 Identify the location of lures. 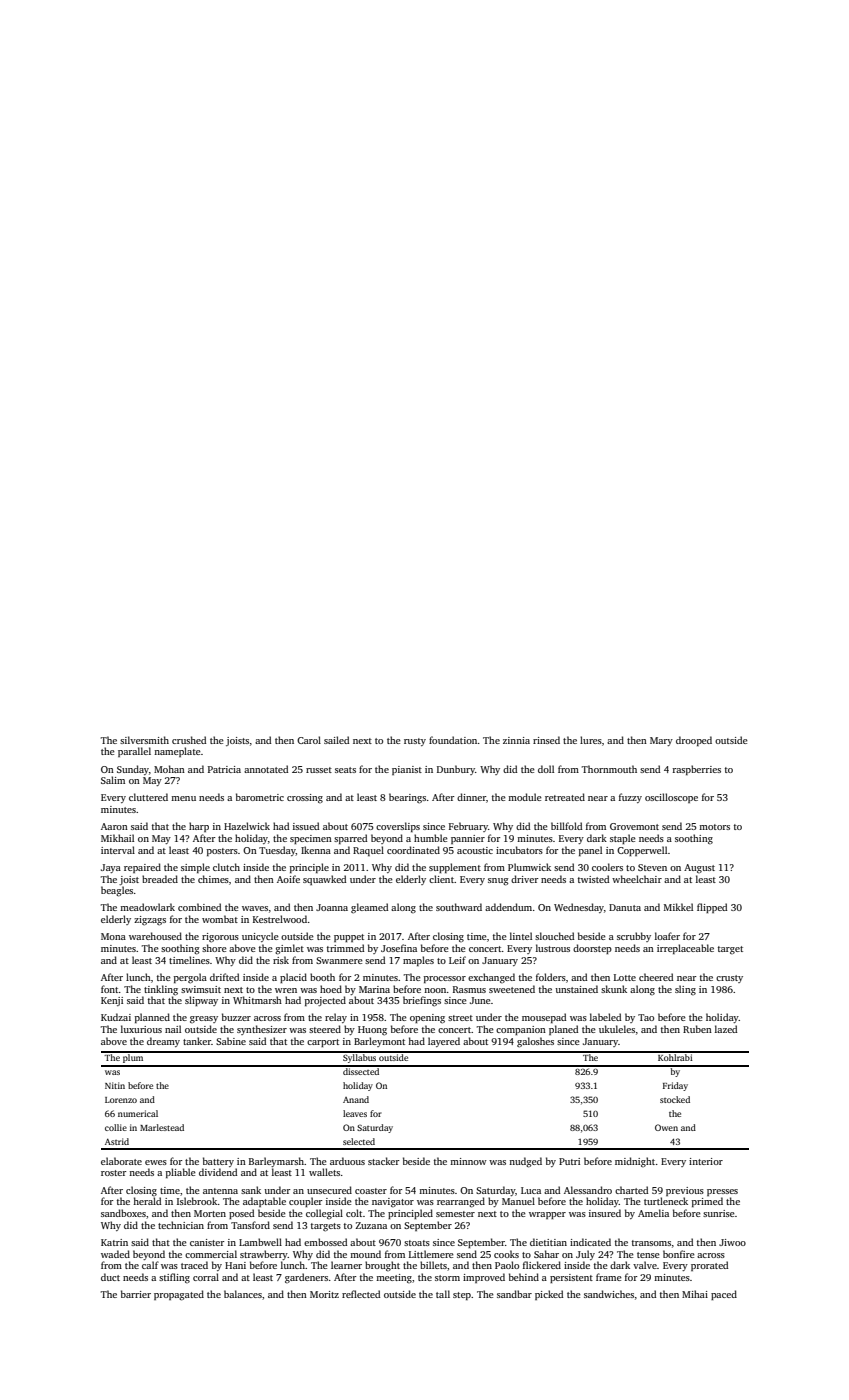
(591, 740).
